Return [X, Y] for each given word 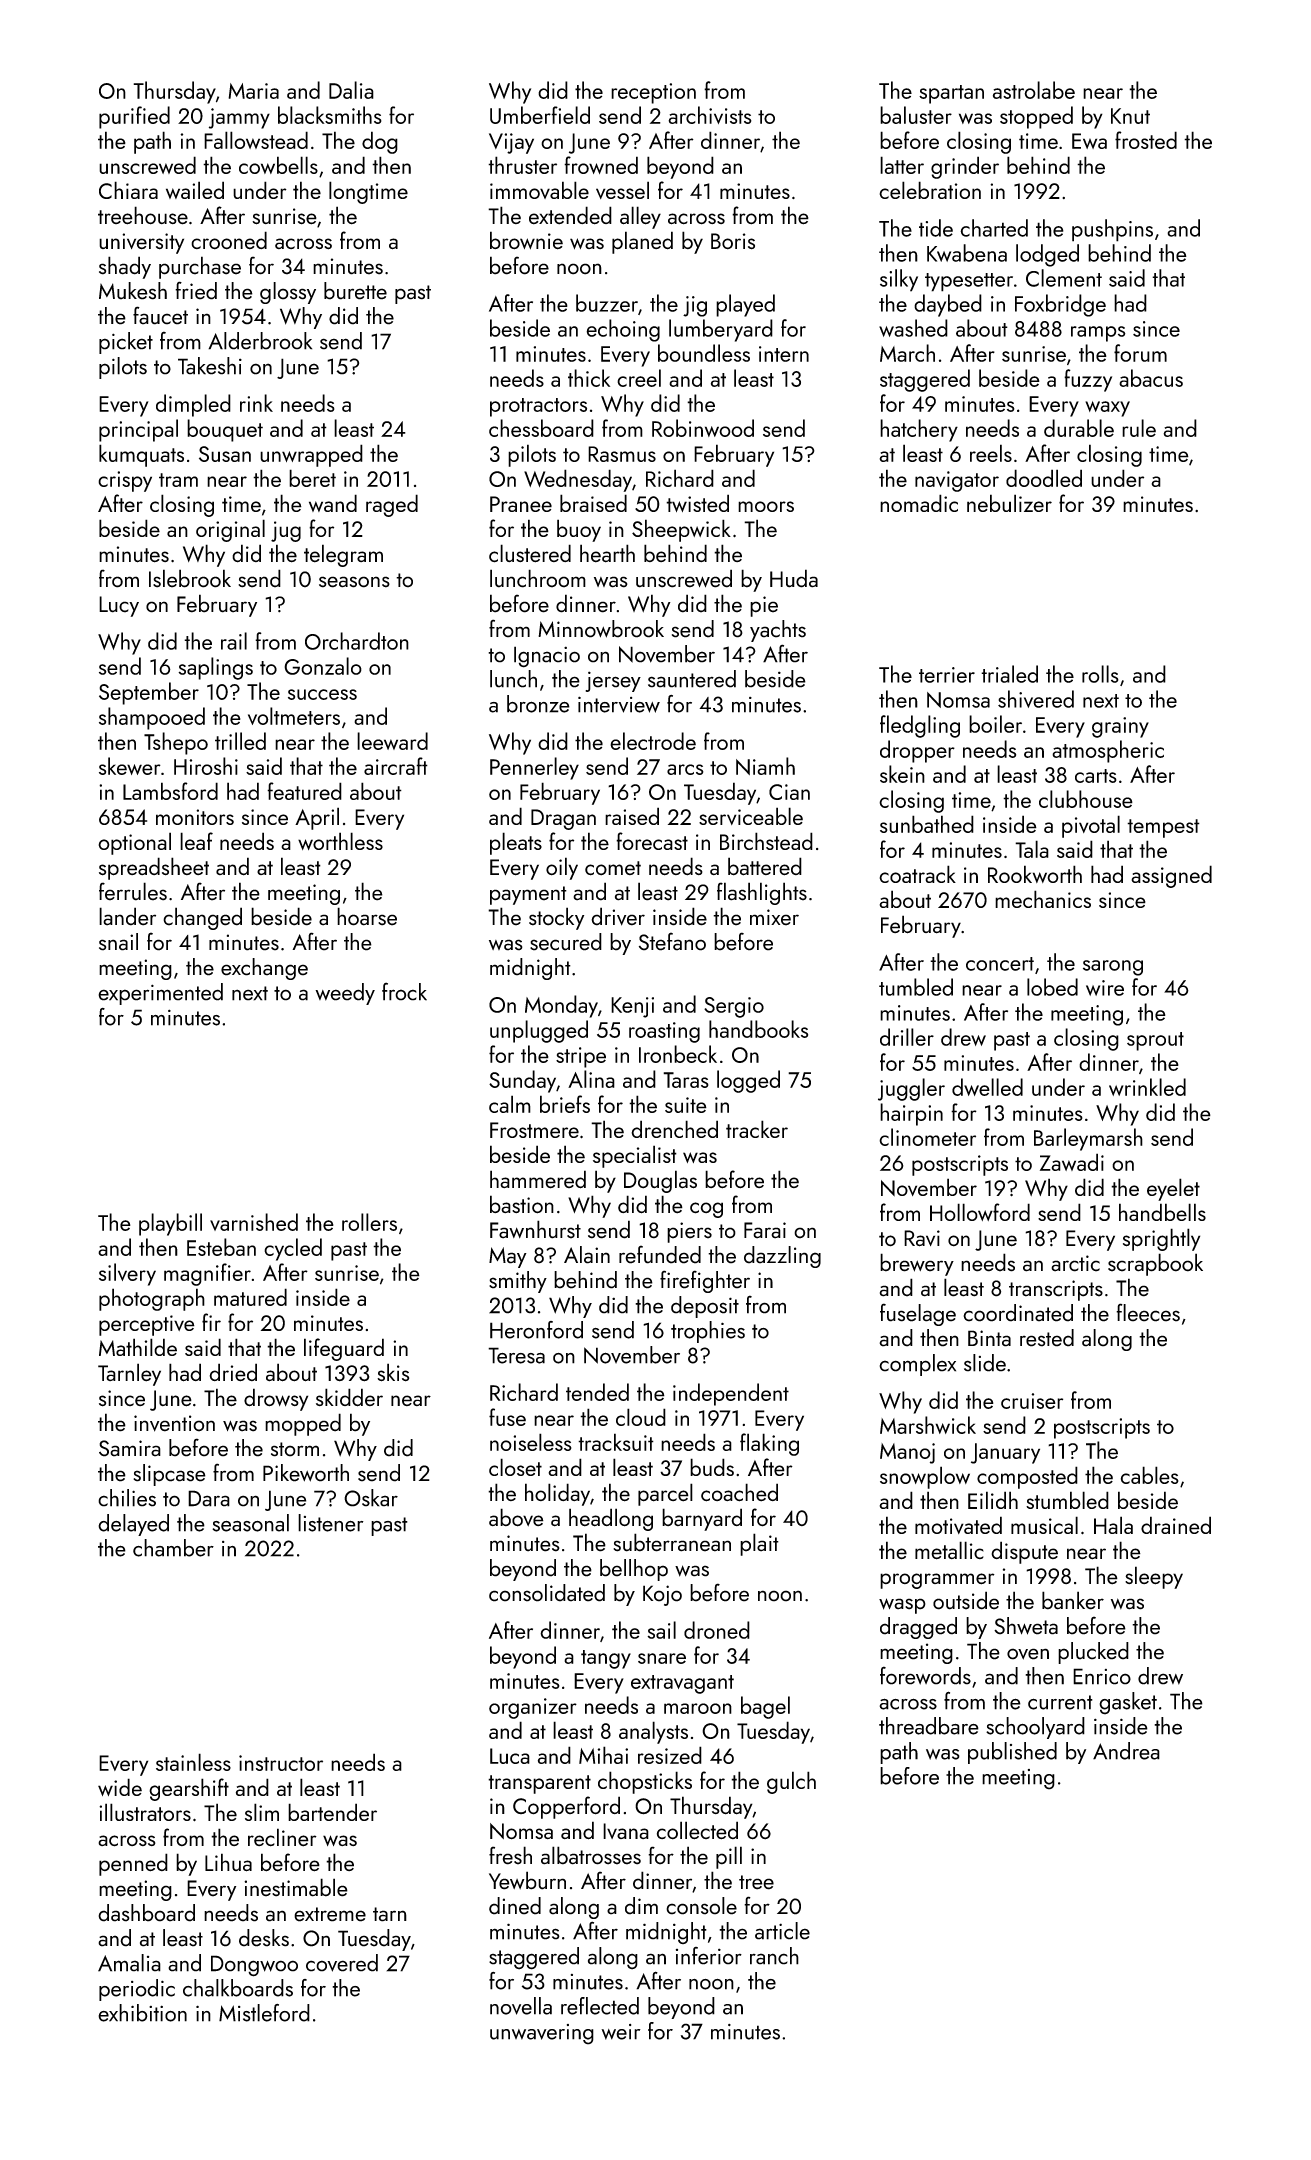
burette [355, 291]
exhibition [142, 2013]
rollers [369, 1222]
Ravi [922, 1238]
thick [589, 378]
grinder [965, 167]
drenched [674, 1129]
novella [521, 2006]
